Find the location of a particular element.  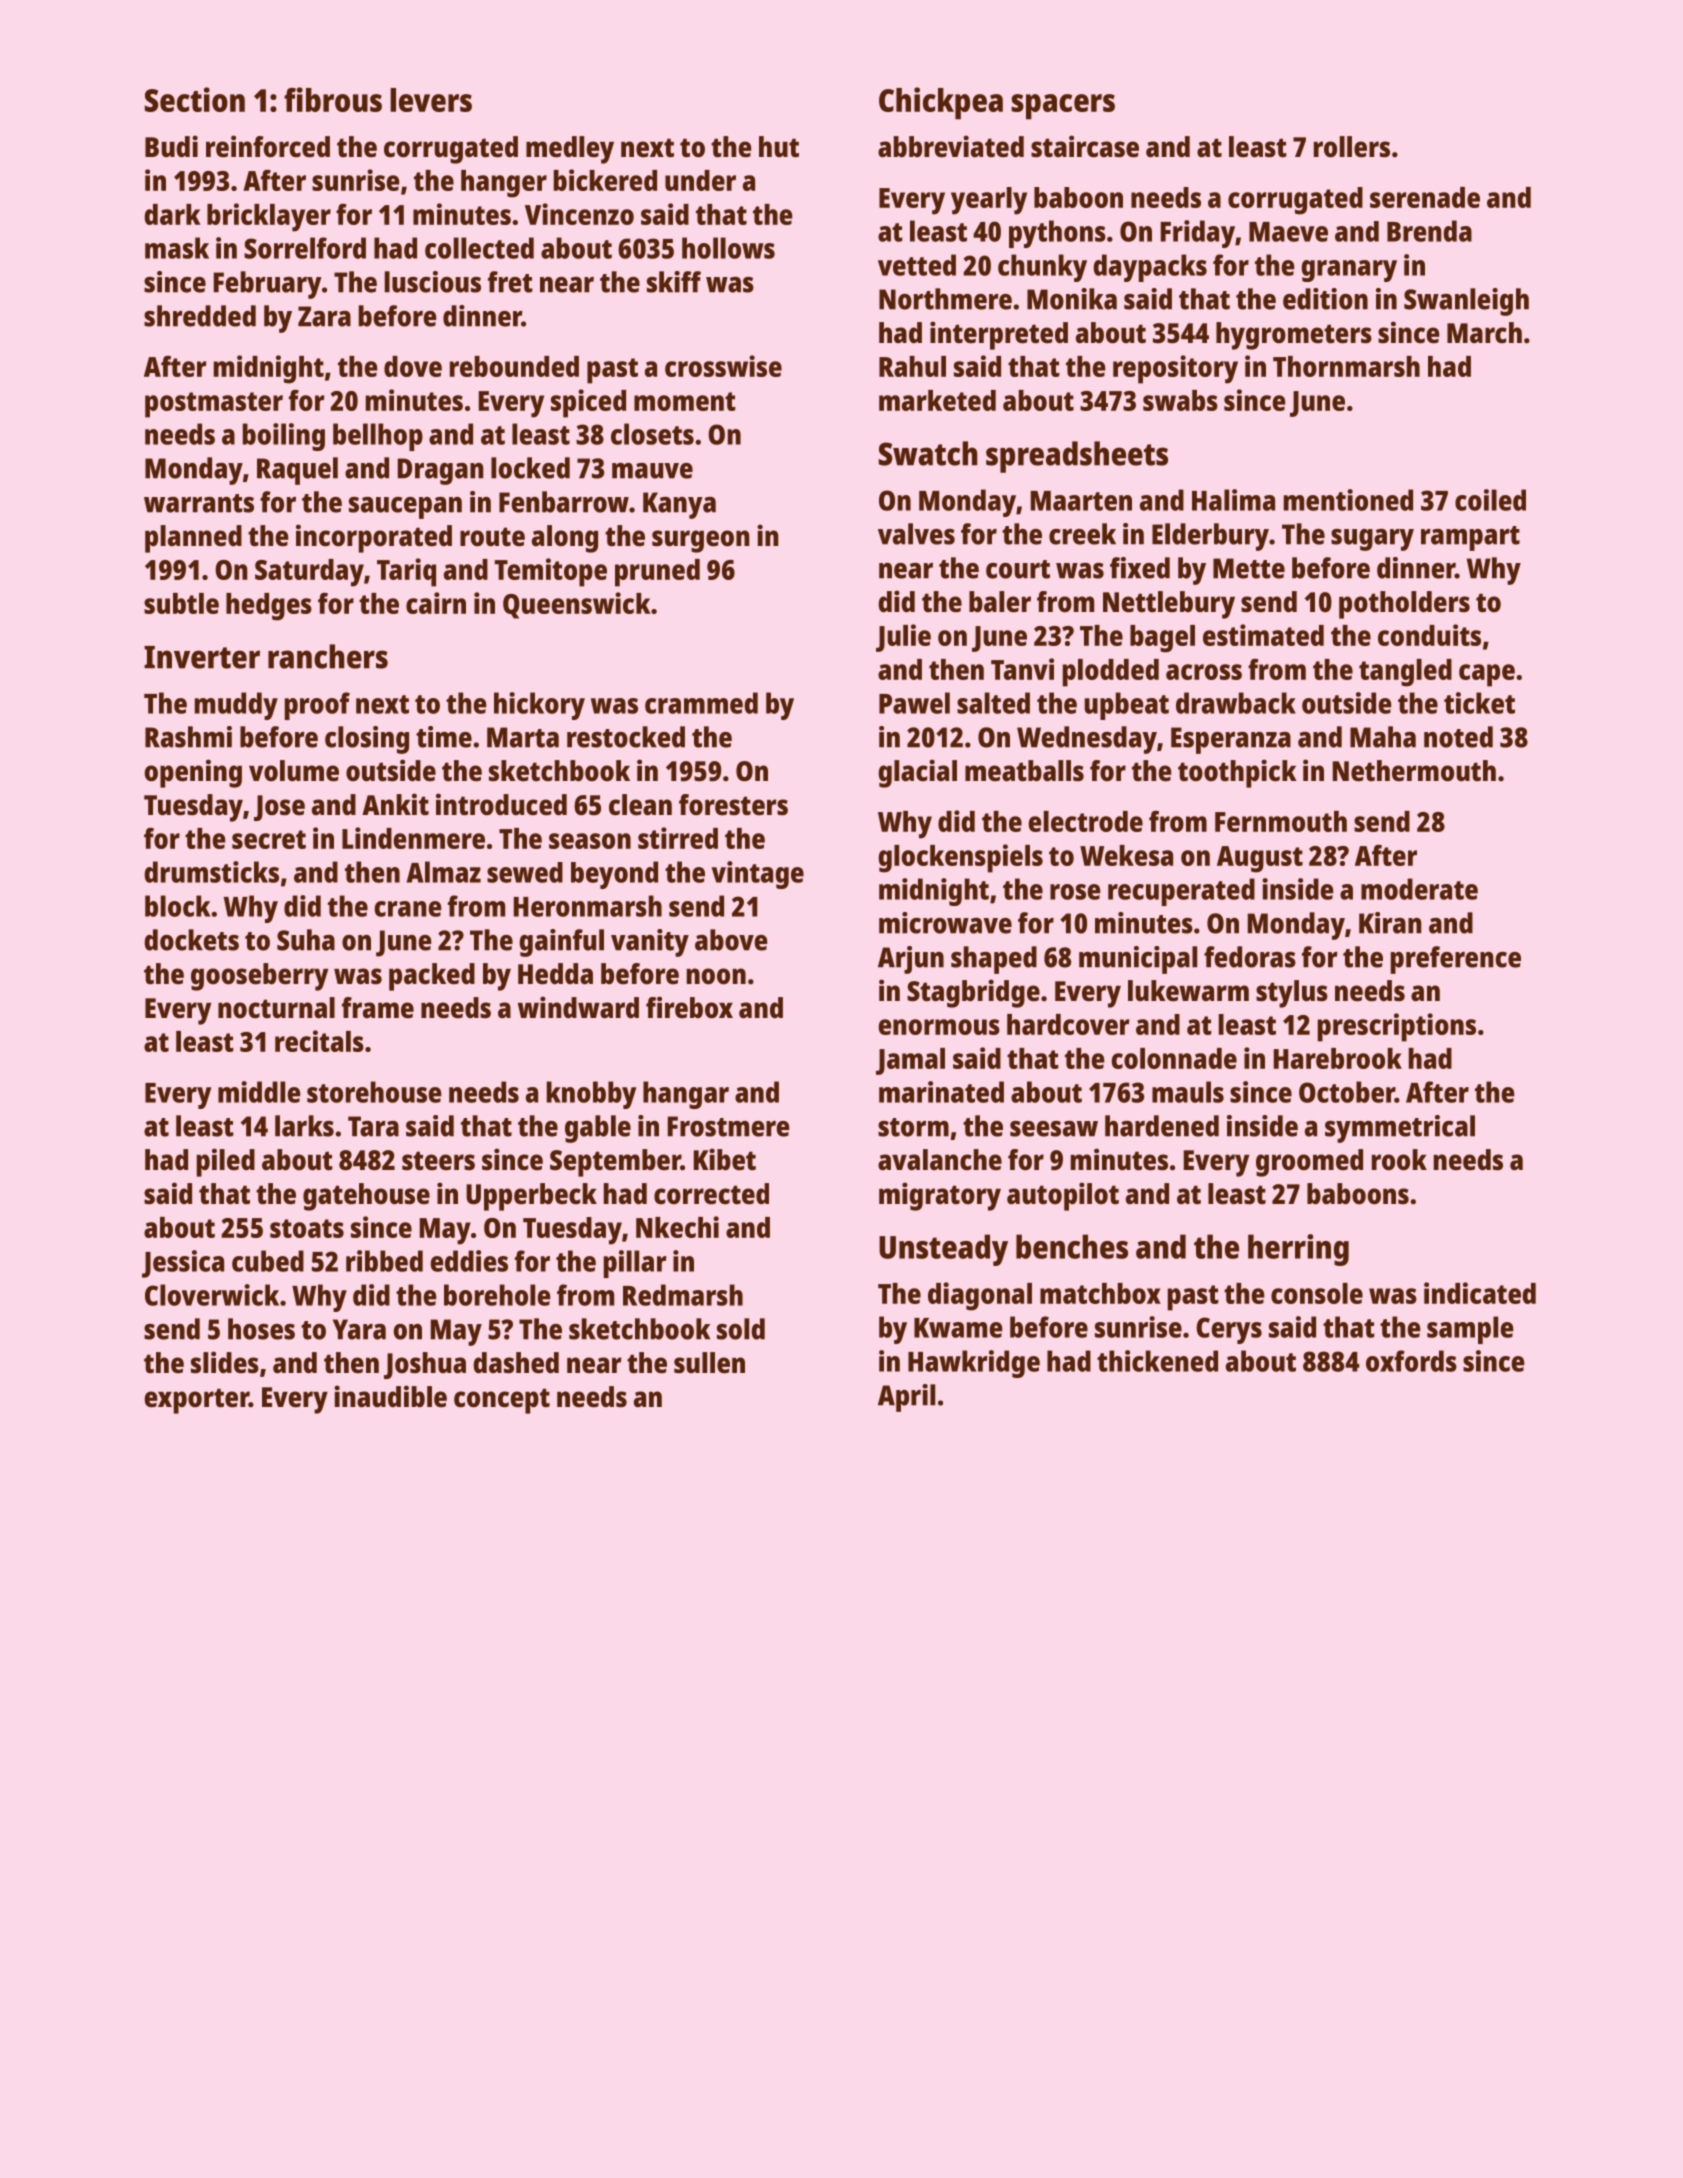

April is located at coordinates (906, 1398).
